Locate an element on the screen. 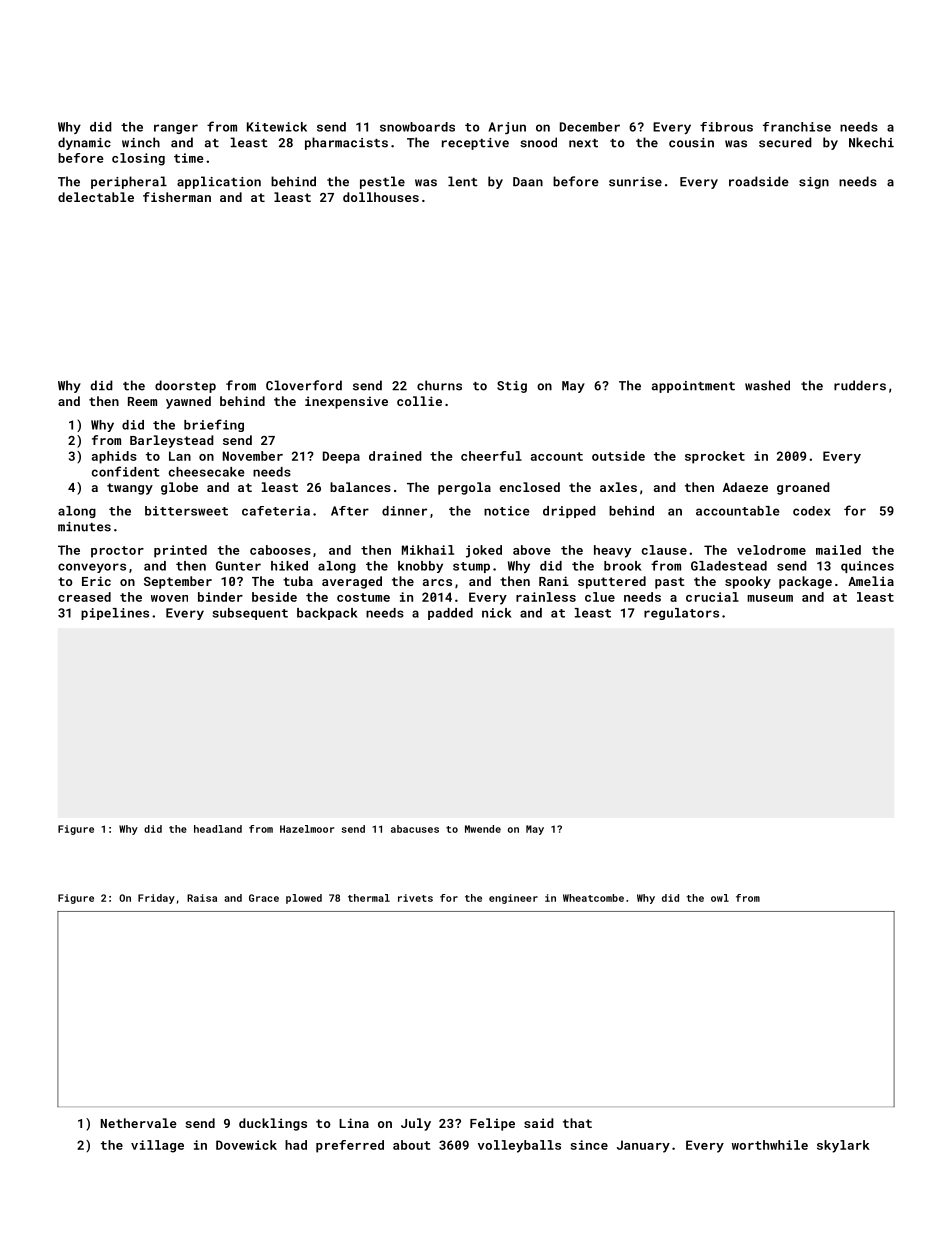 Image resolution: width=952 pixels, height=1233 pixels. doorstep is located at coordinates (185, 386).
